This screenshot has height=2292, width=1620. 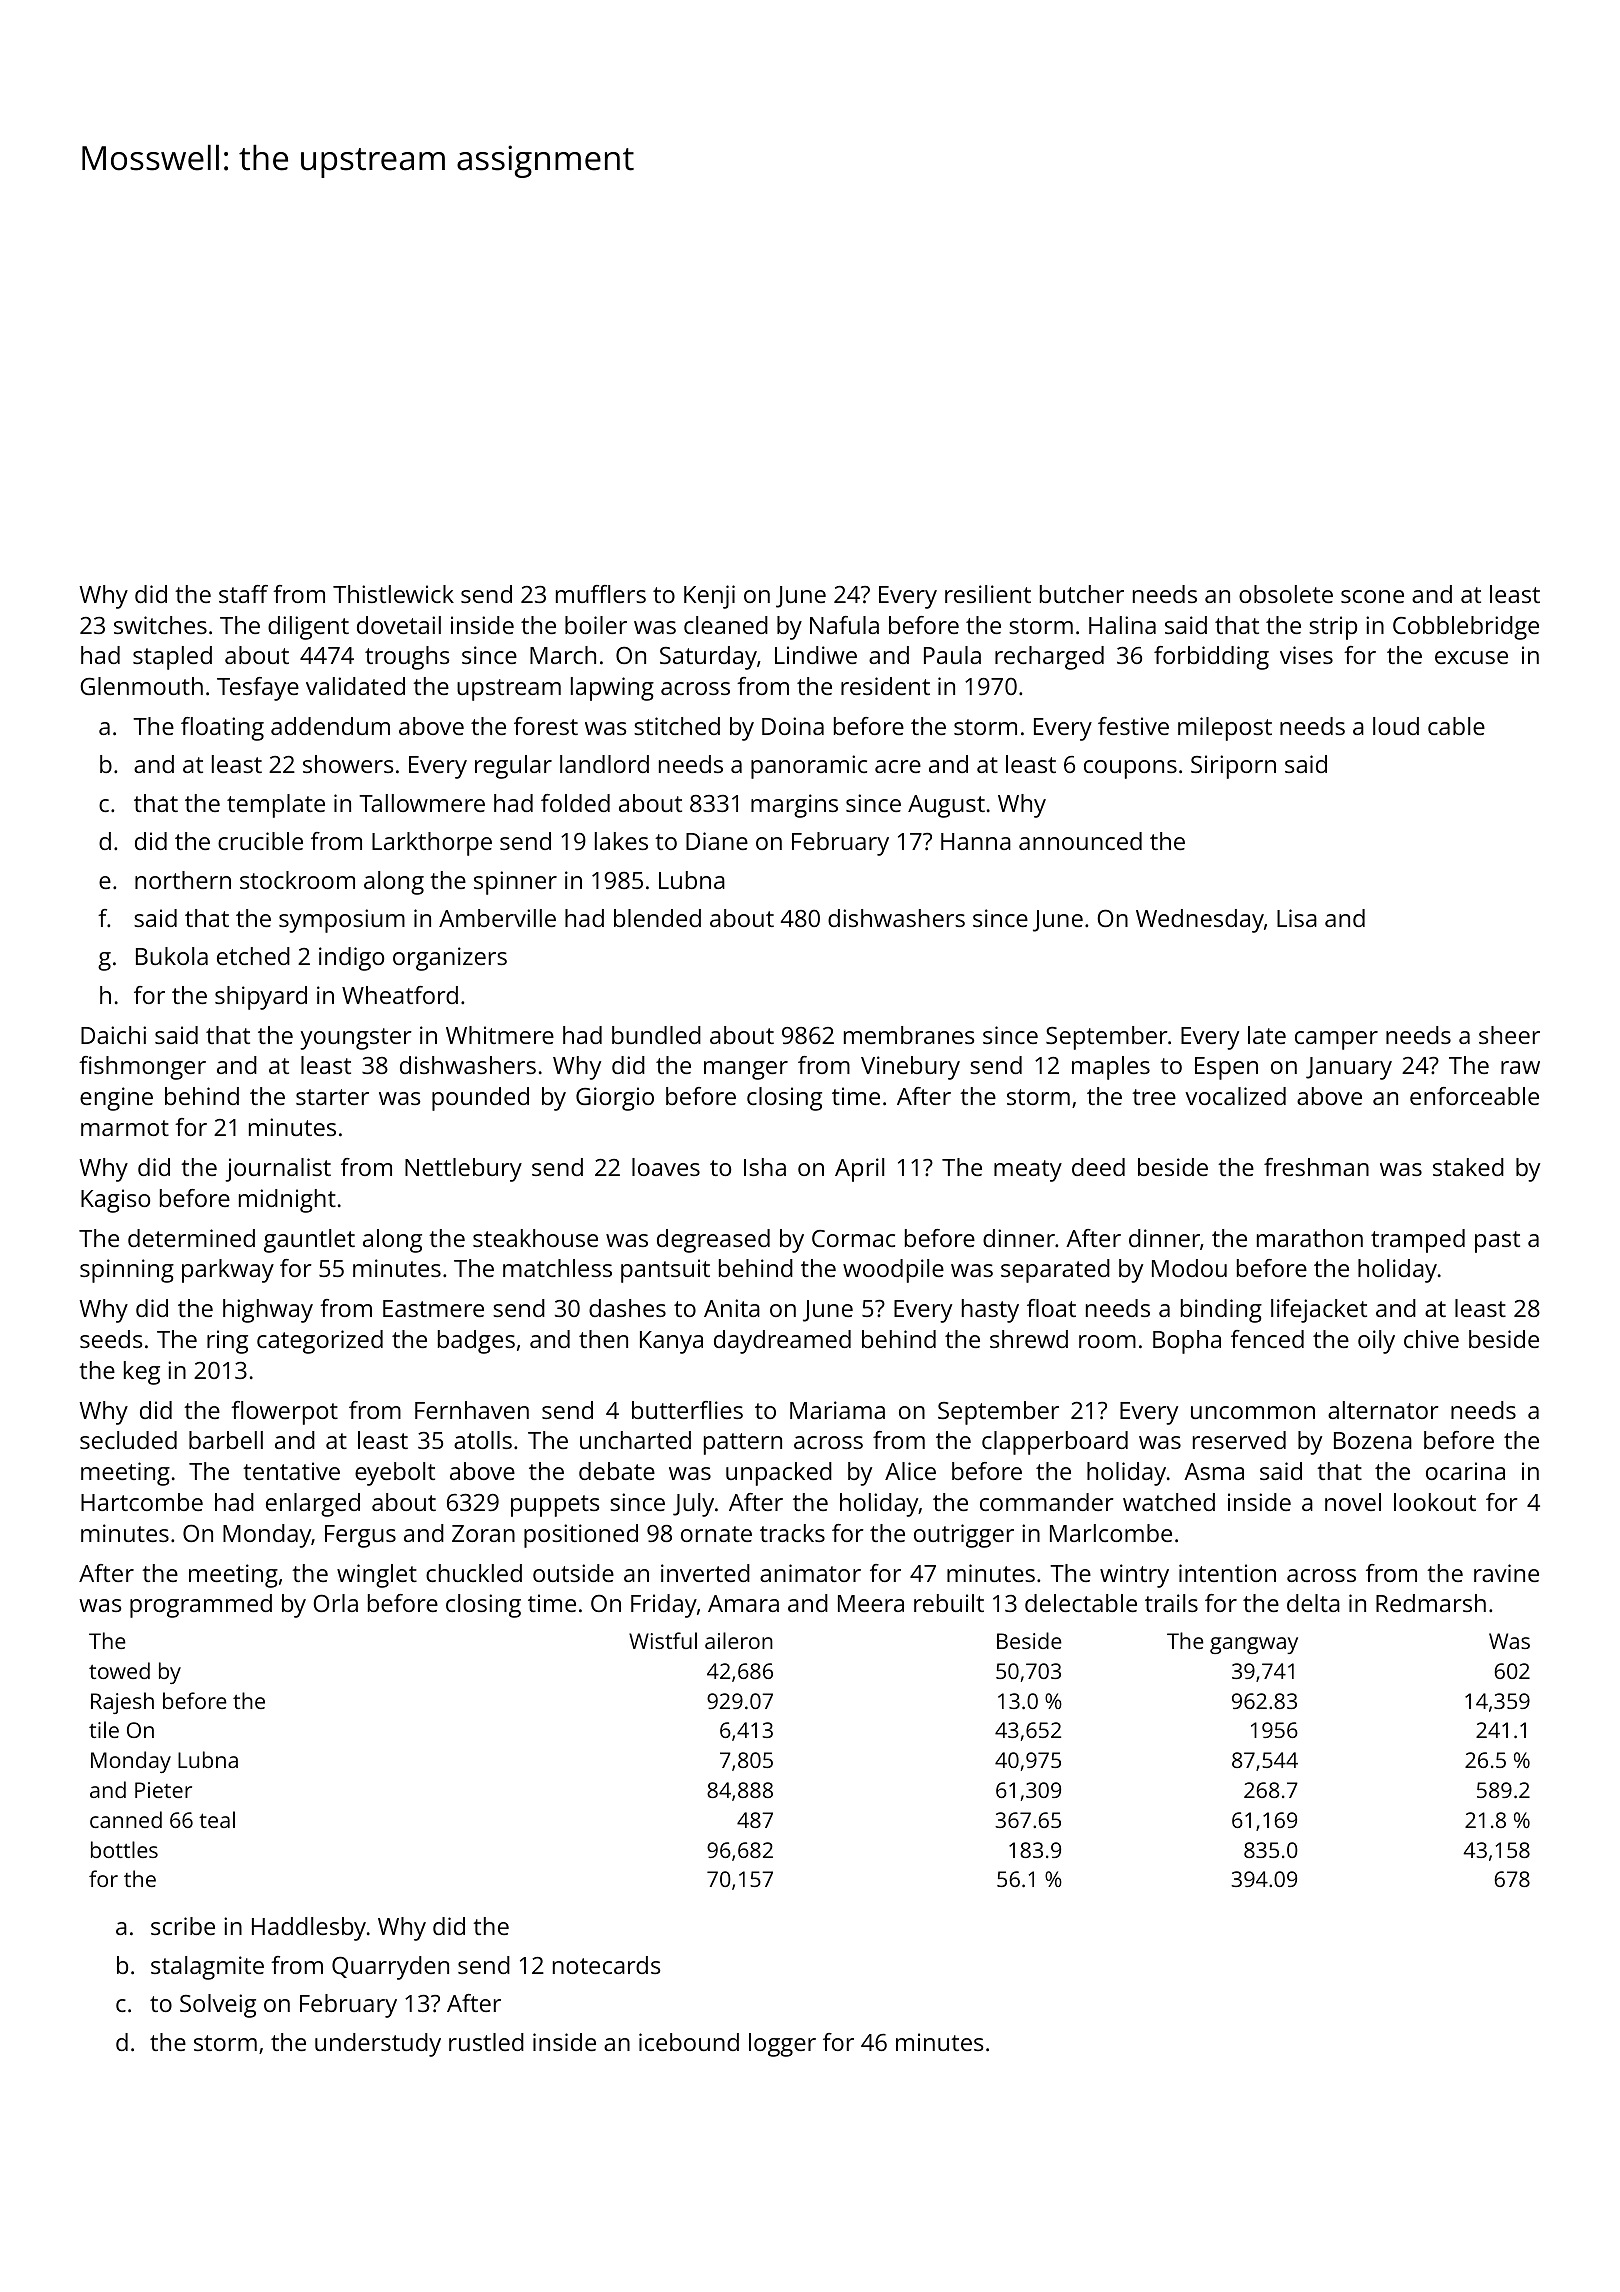 I want to click on validated, so click(x=355, y=686).
